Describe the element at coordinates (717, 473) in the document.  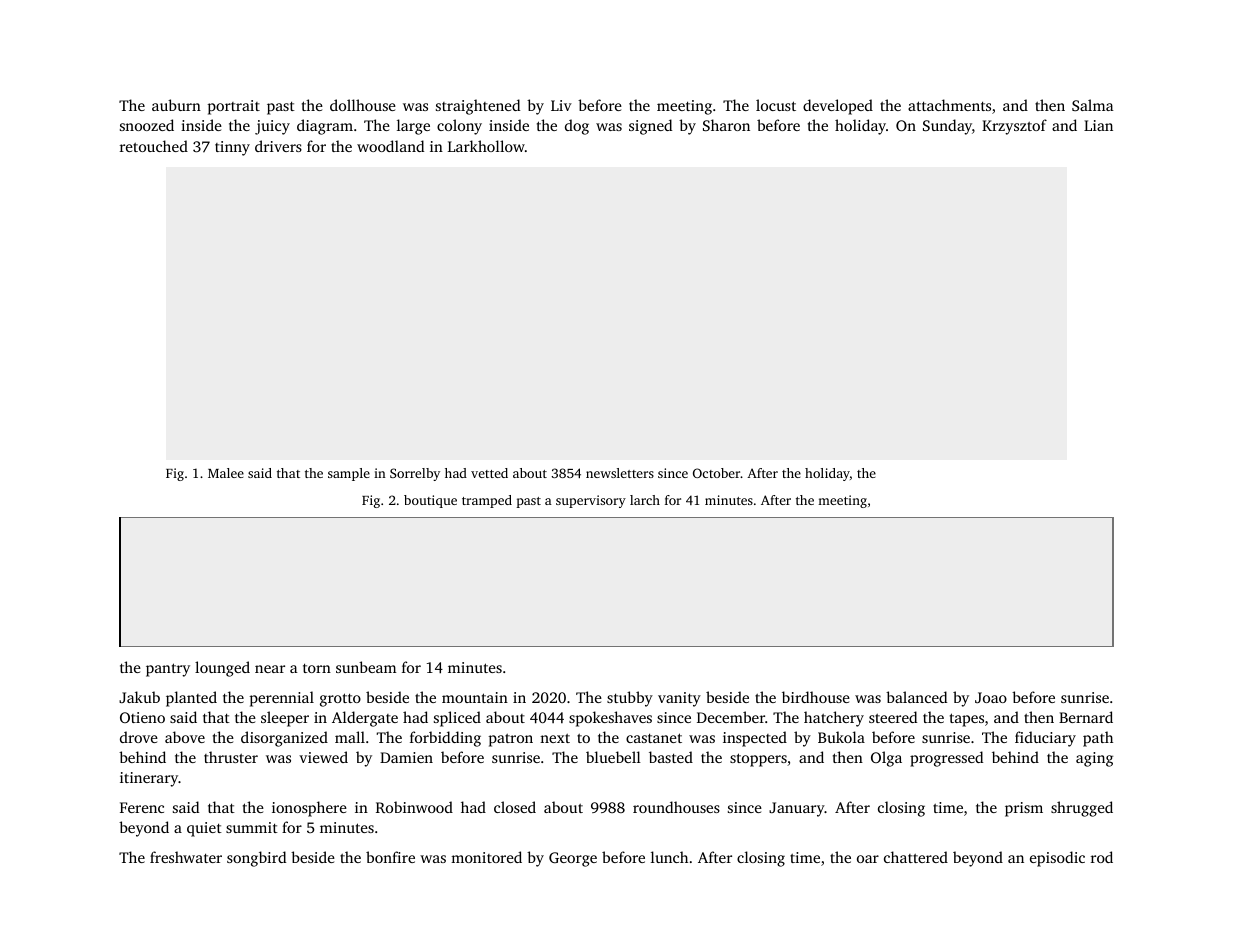
I see `October` at that location.
